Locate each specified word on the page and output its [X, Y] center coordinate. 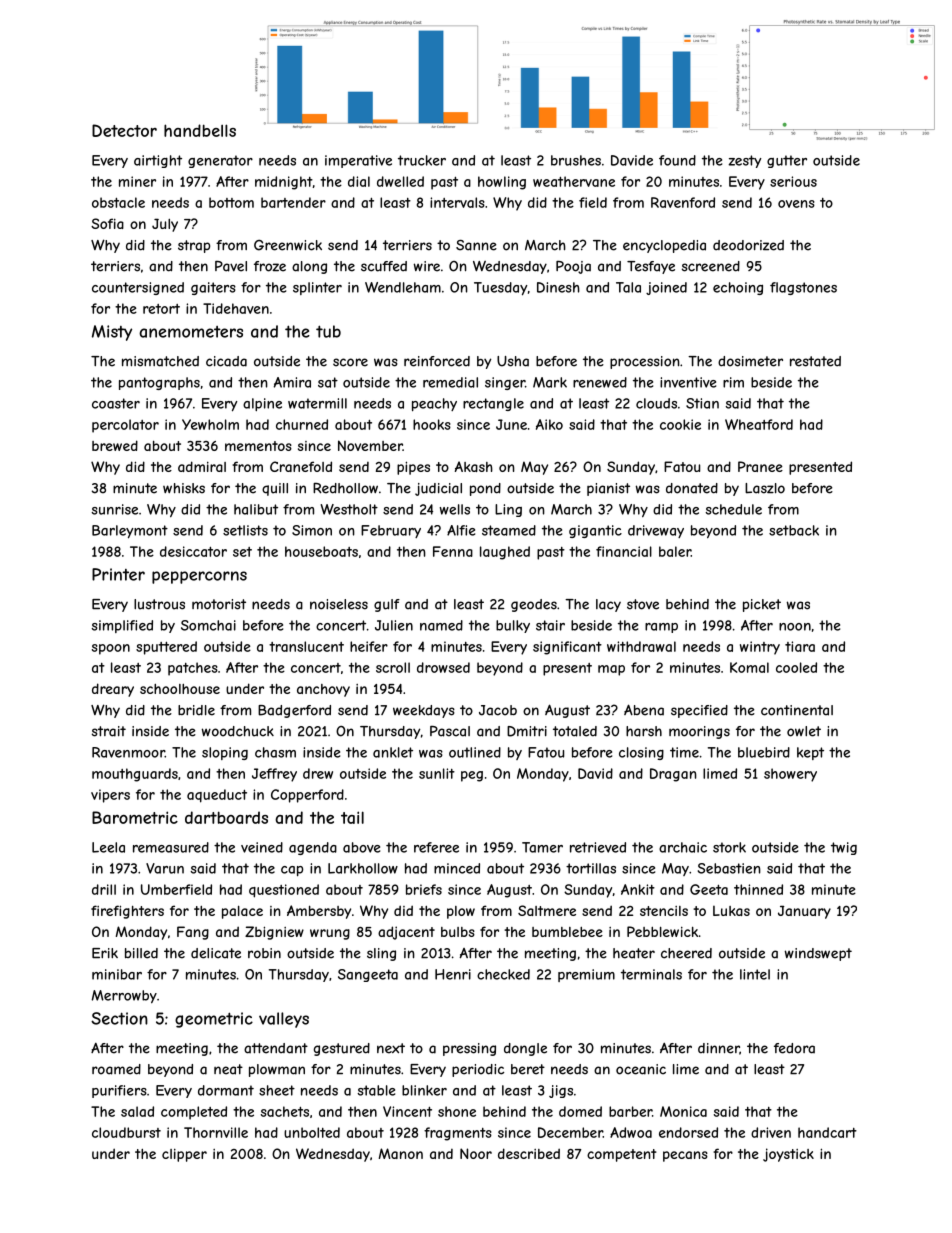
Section [119, 1018]
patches [193, 669]
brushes [576, 160]
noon [795, 627]
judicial [438, 489]
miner [137, 181]
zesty [744, 161]
